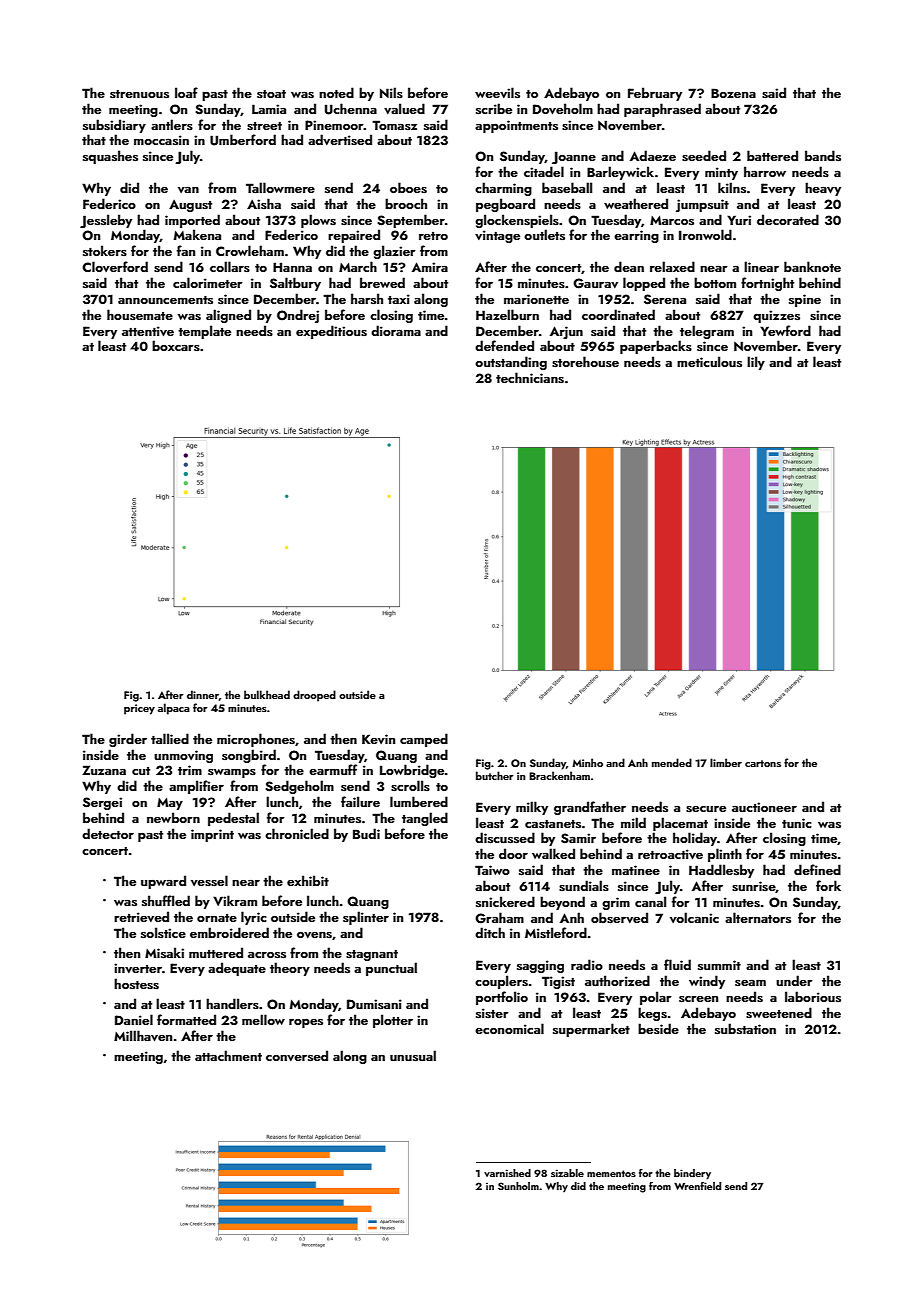 The height and width of the page is (1308, 924). I want to click on door, so click(513, 853).
